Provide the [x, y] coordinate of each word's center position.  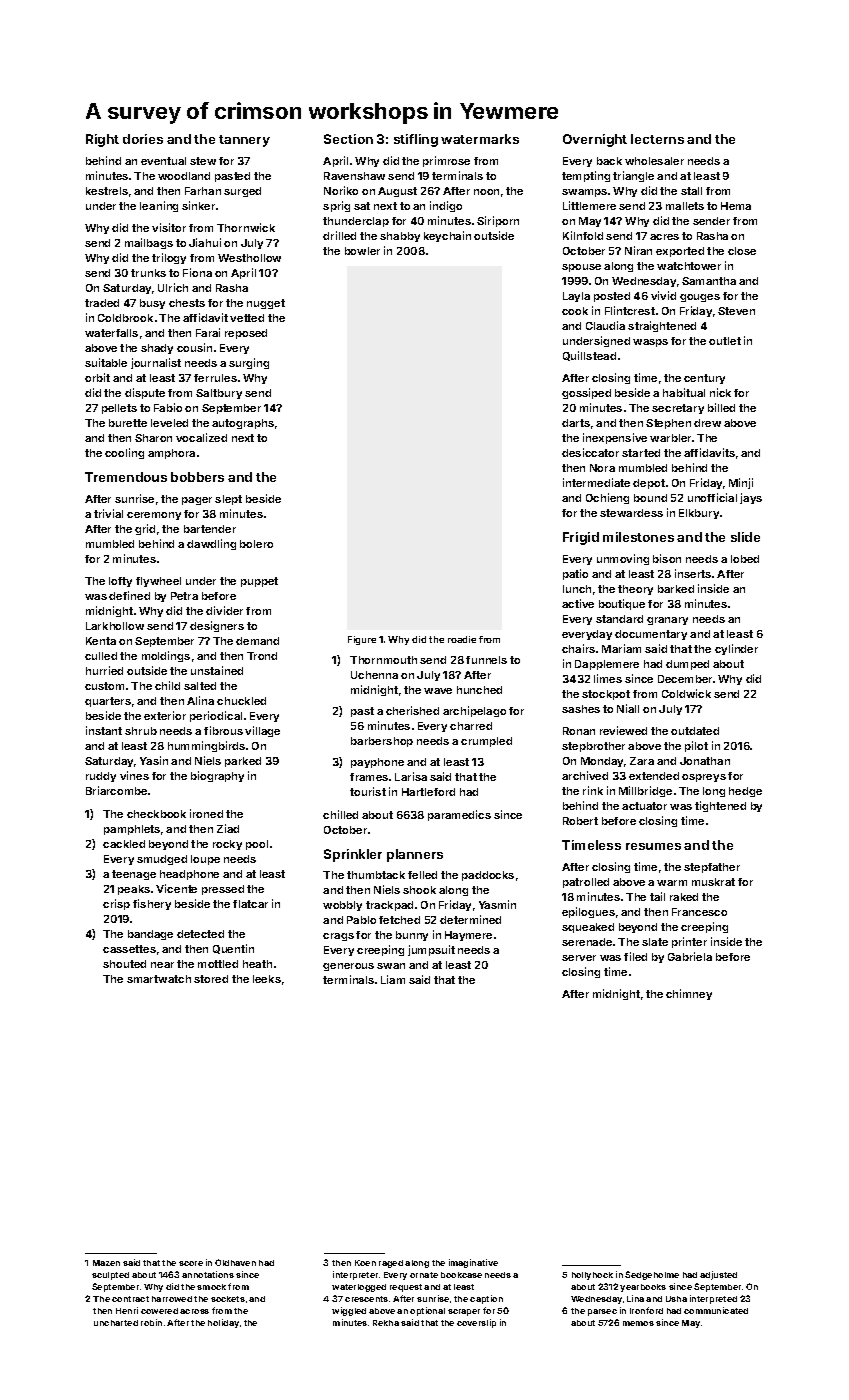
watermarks [480, 139]
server [579, 958]
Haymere [468, 936]
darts [576, 423]
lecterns [657, 139]
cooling [124, 453]
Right [102, 140]
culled [101, 656]
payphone [377, 763]
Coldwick [686, 693]
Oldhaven [235, 1262]
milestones [638, 537]
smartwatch [159, 979]
